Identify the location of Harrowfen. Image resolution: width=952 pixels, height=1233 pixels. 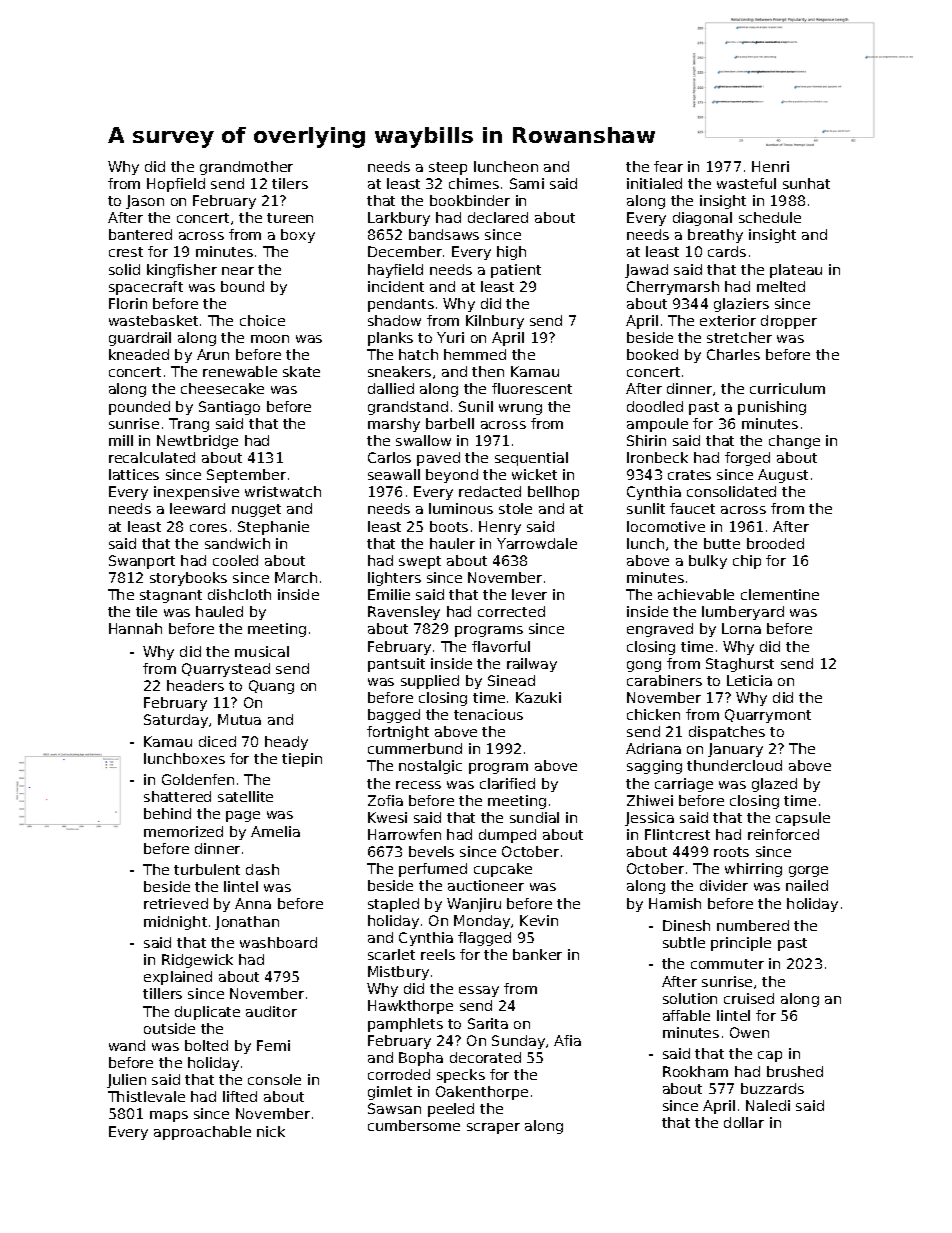
(404, 834).
